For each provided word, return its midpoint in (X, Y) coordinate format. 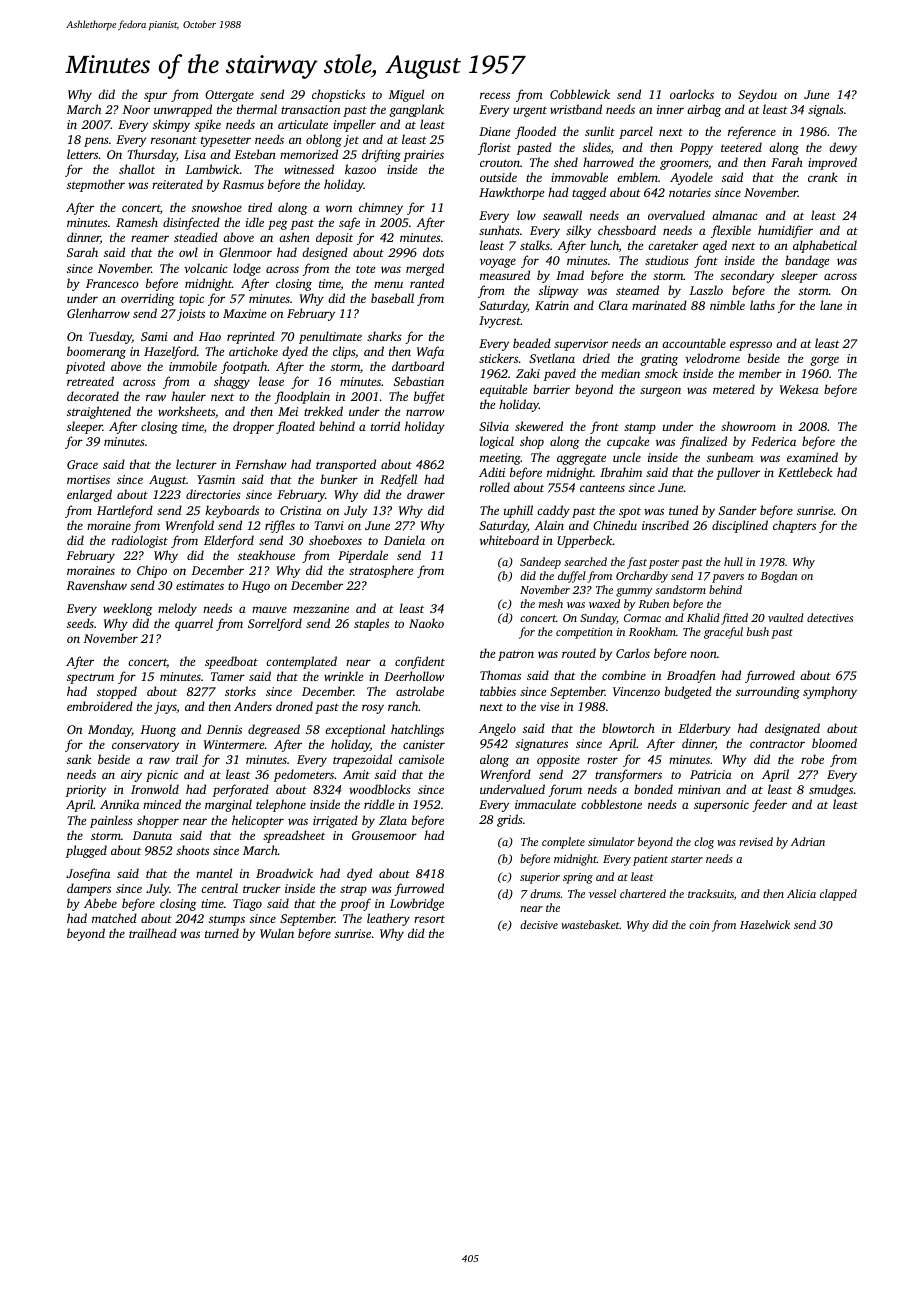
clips (344, 352)
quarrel (194, 624)
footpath (244, 367)
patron (516, 655)
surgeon (660, 392)
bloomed (834, 743)
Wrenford (506, 775)
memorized (309, 154)
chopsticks (338, 95)
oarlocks (692, 94)
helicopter (258, 821)
